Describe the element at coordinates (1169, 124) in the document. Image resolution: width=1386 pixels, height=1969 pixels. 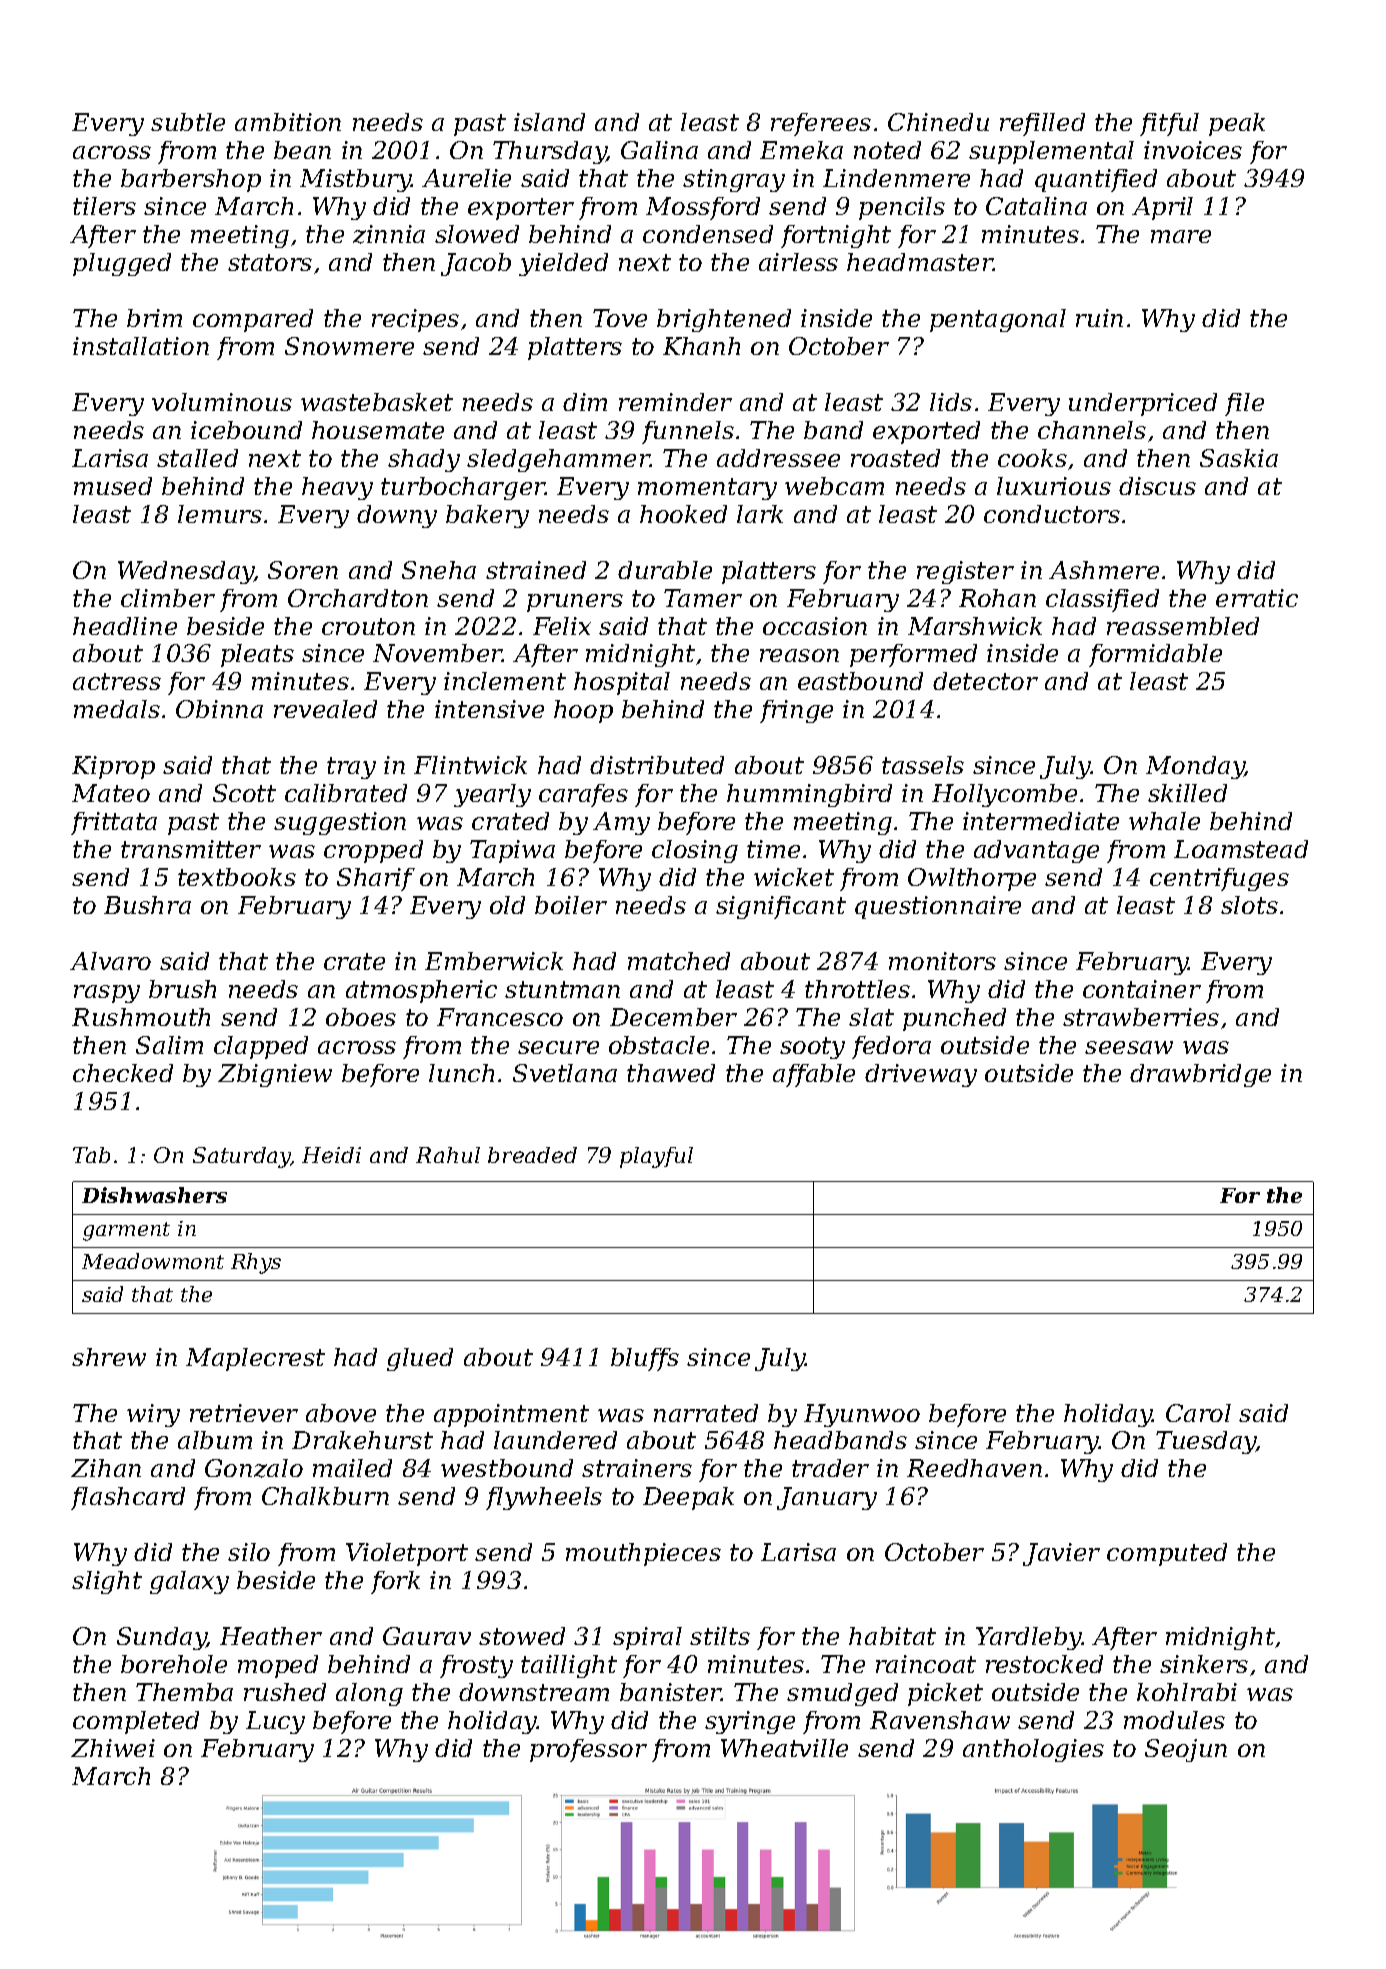
I see `fitful` at that location.
